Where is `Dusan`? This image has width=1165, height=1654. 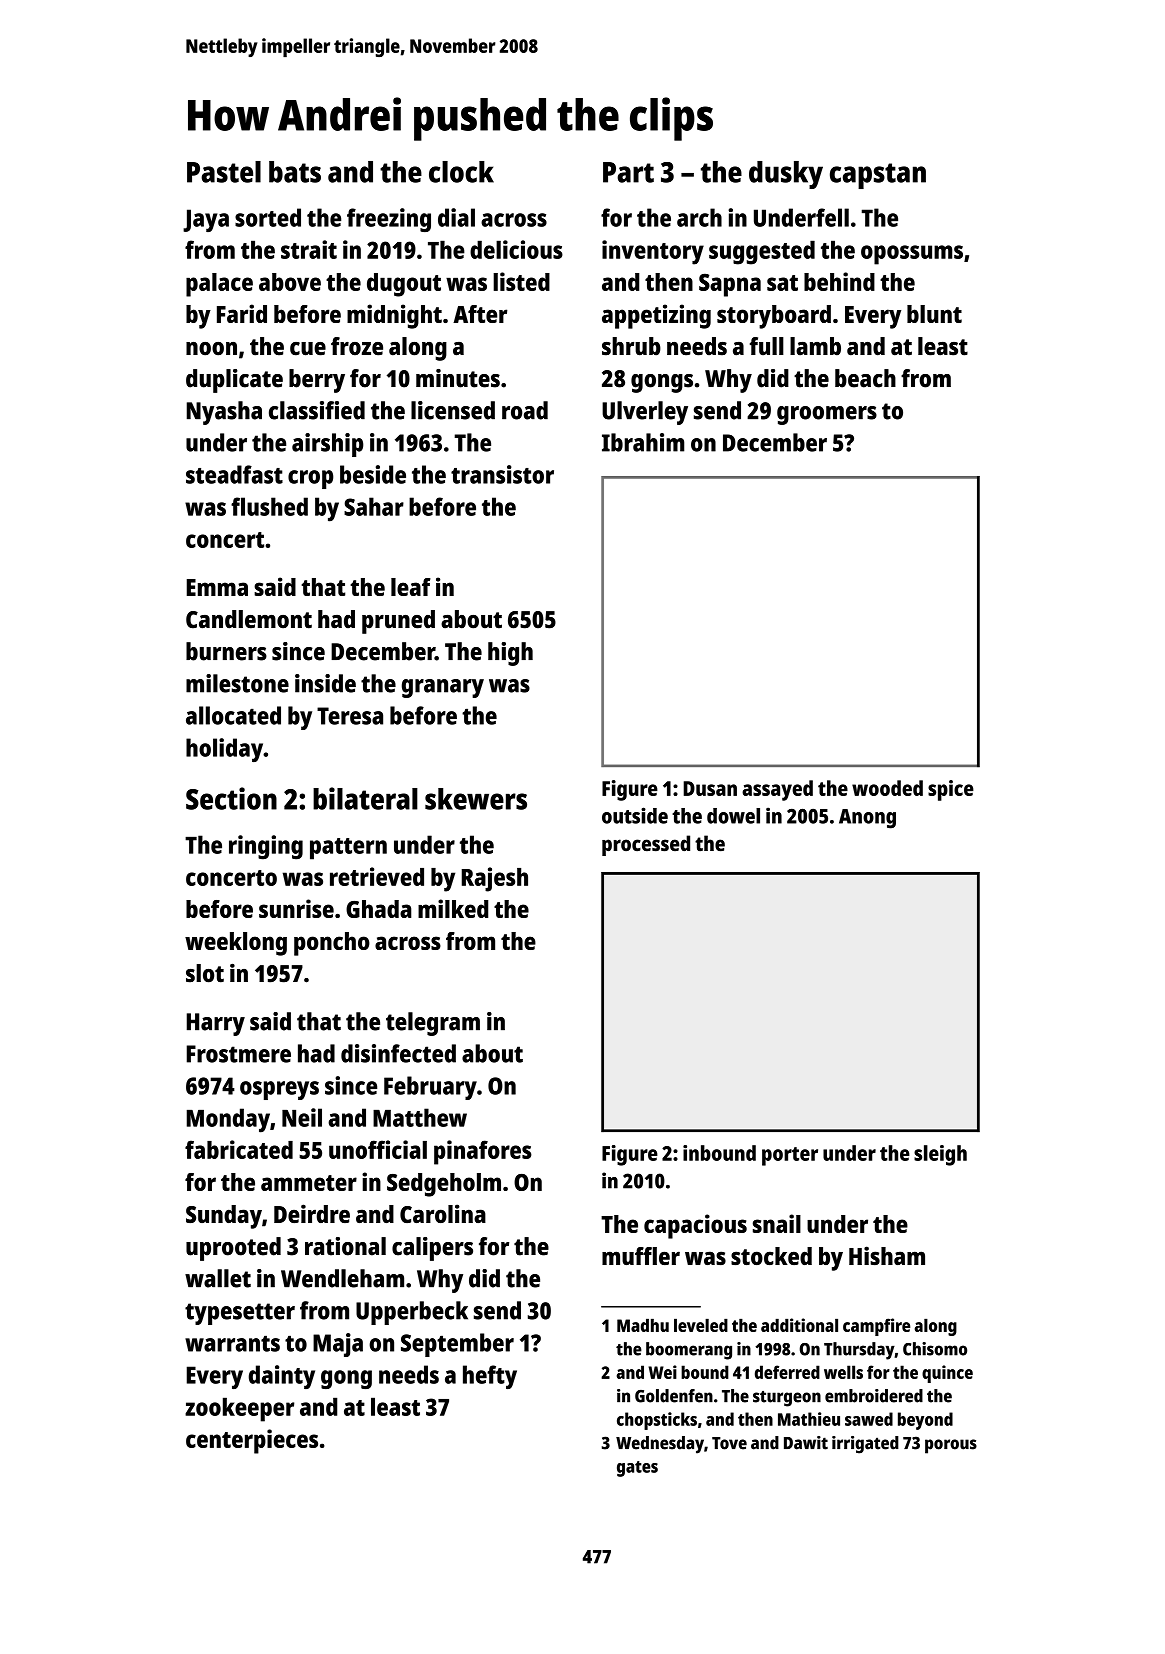 Dusan is located at coordinates (710, 788).
